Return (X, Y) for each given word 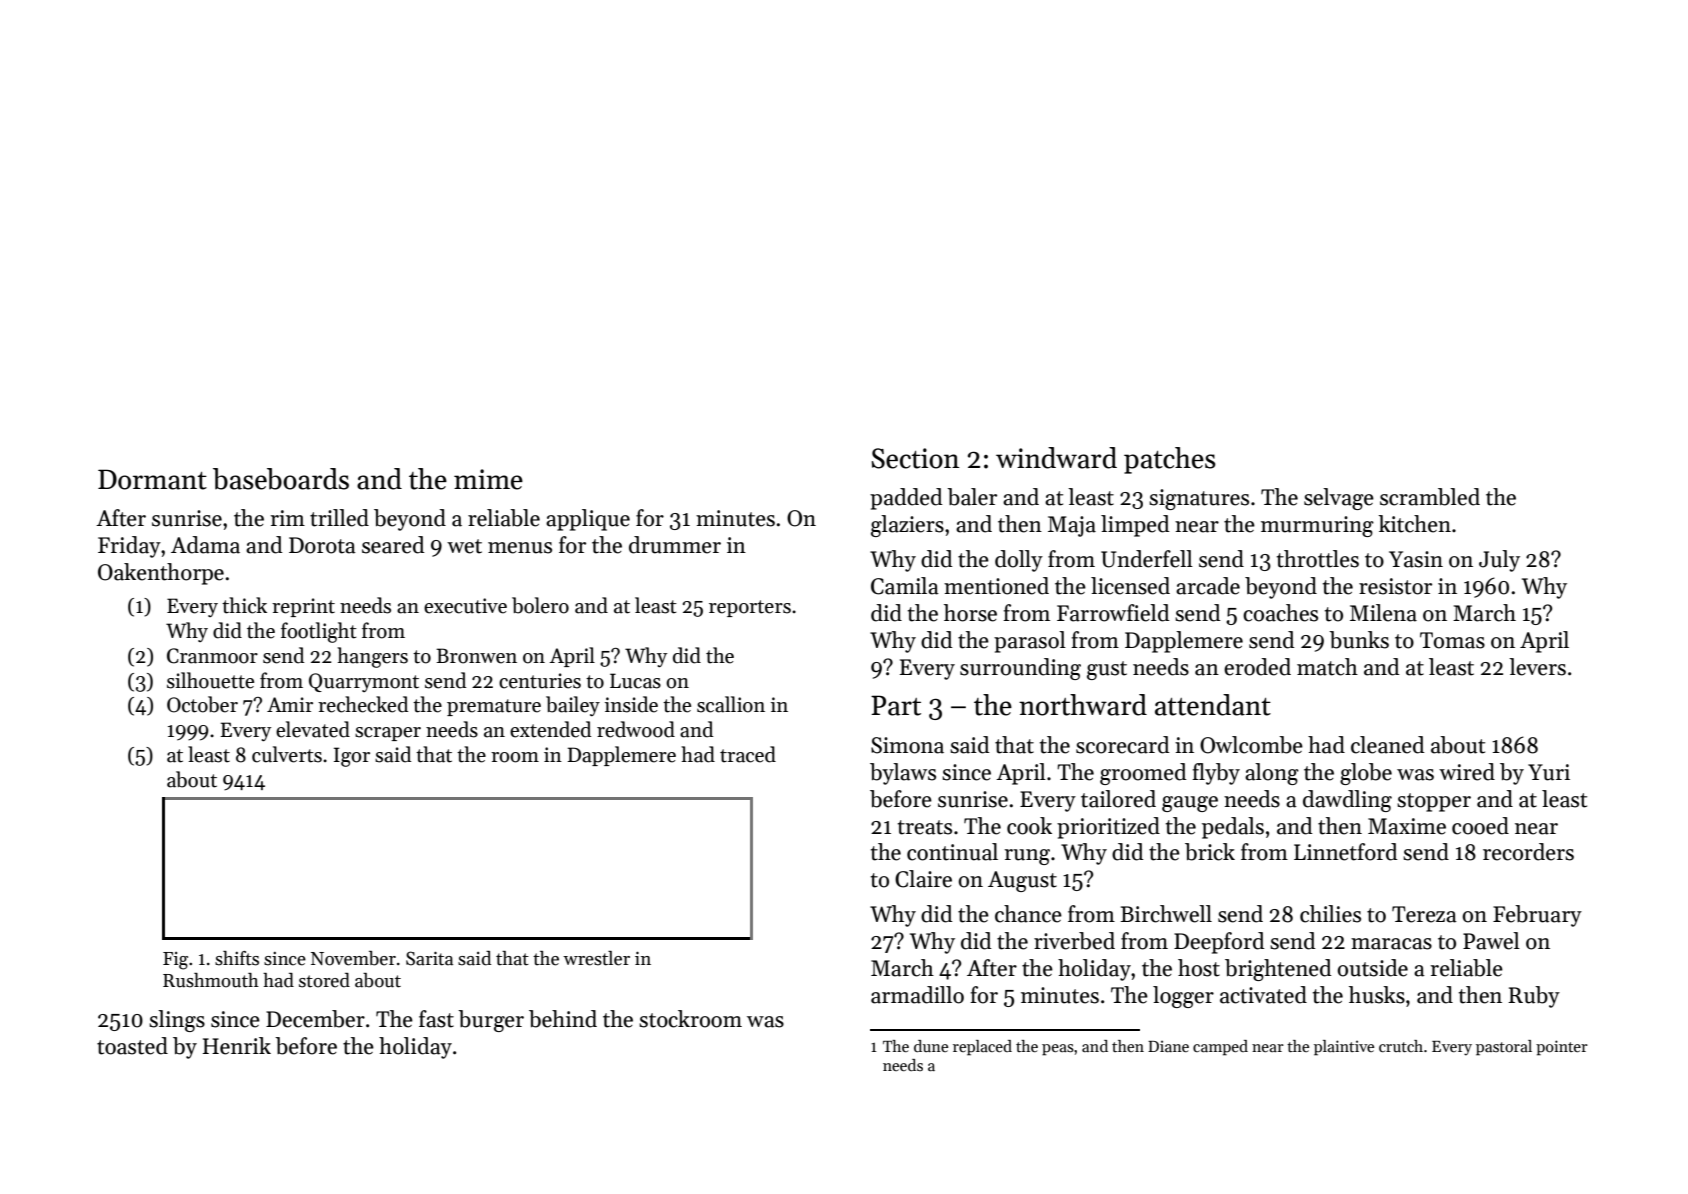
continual (952, 852)
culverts (287, 754)
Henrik (237, 1046)
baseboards (281, 479)
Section (915, 458)
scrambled (1430, 497)
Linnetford (1346, 852)
